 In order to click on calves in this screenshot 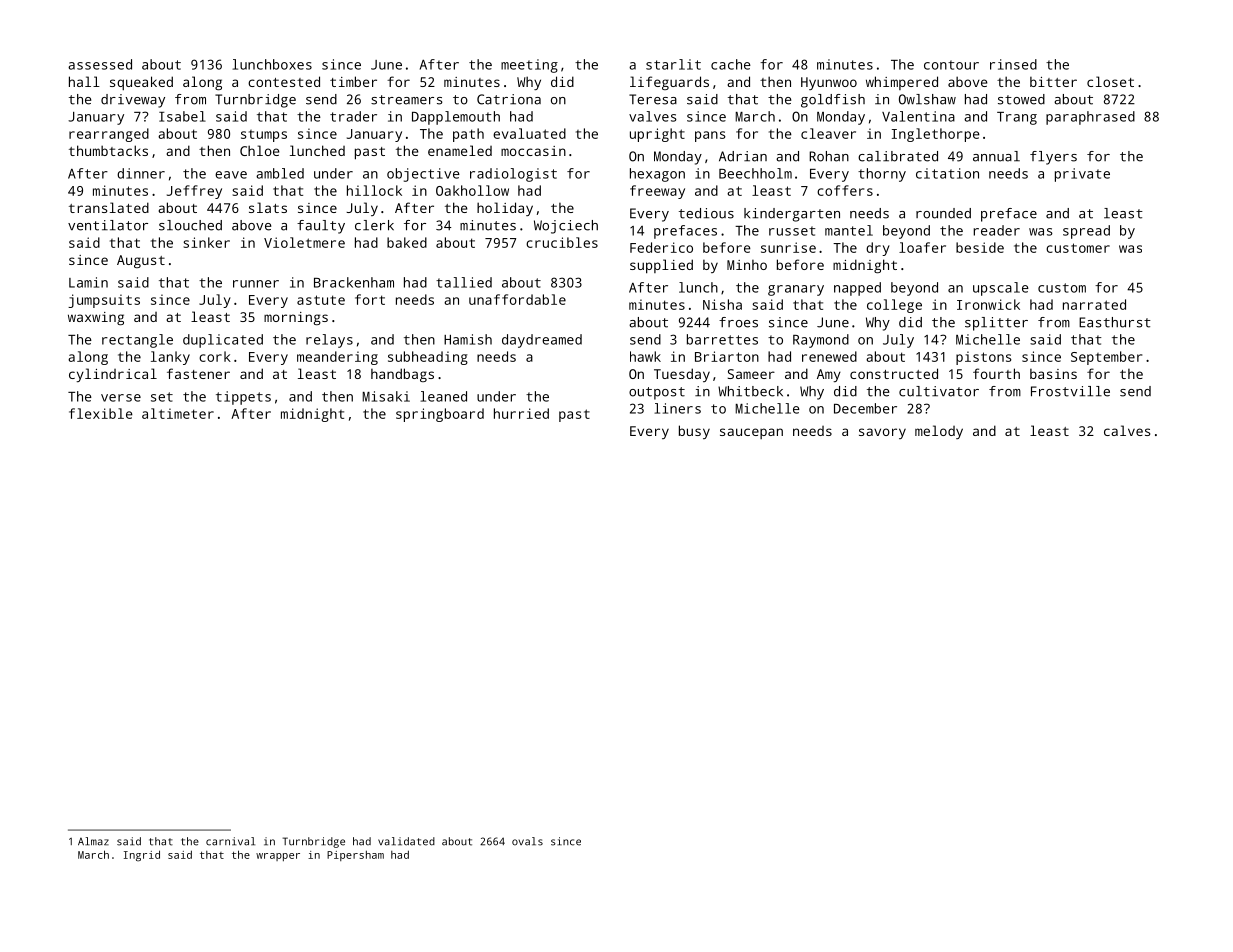, I will do `click(1127, 430)`.
